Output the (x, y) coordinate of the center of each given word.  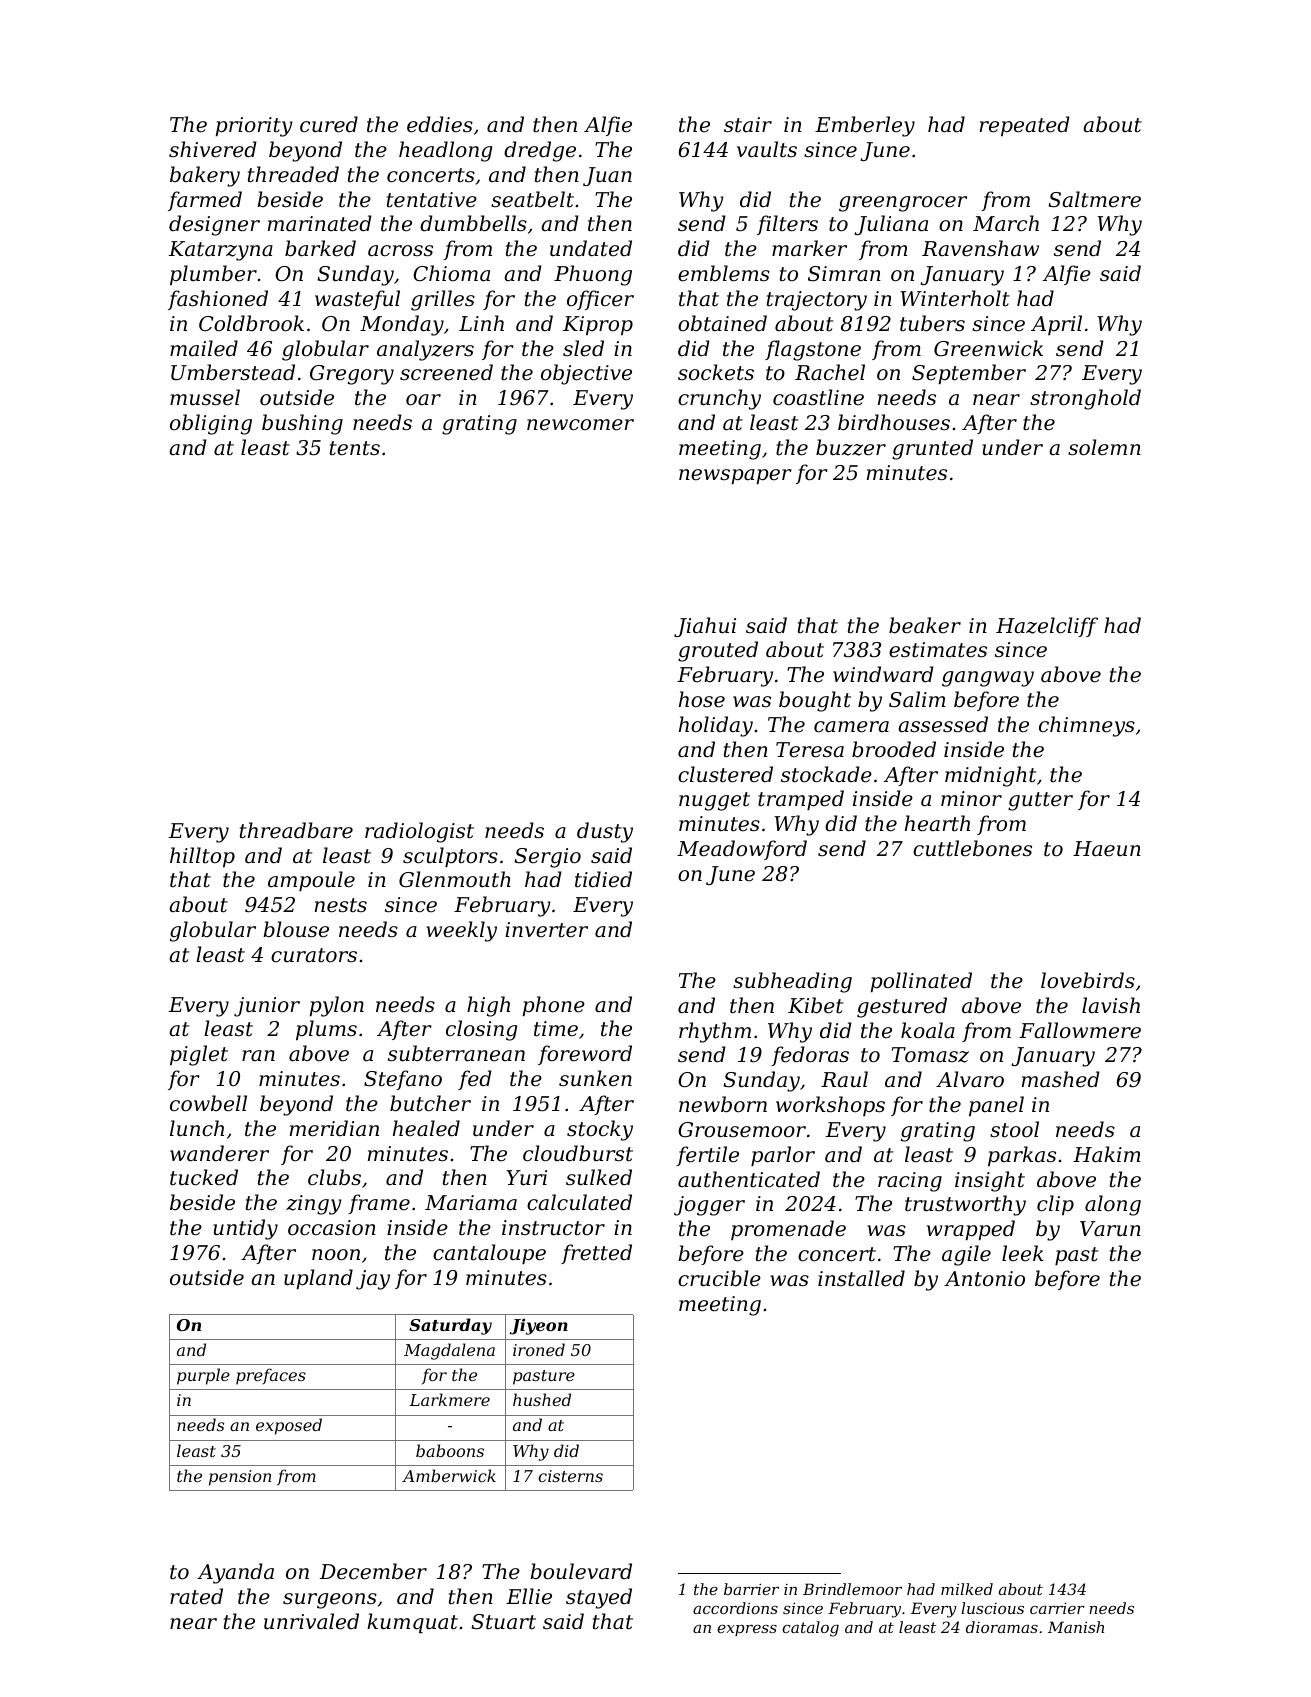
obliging (211, 424)
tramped (801, 800)
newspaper (735, 476)
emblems (724, 273)
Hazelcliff (1047, 627)
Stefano (403, 1080)
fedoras (810, 1056)
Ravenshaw (980, 248)
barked (320, 248)
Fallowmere (1080, 1030)
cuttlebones (972, 848)
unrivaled (311, 1621)
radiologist (419, 832)
